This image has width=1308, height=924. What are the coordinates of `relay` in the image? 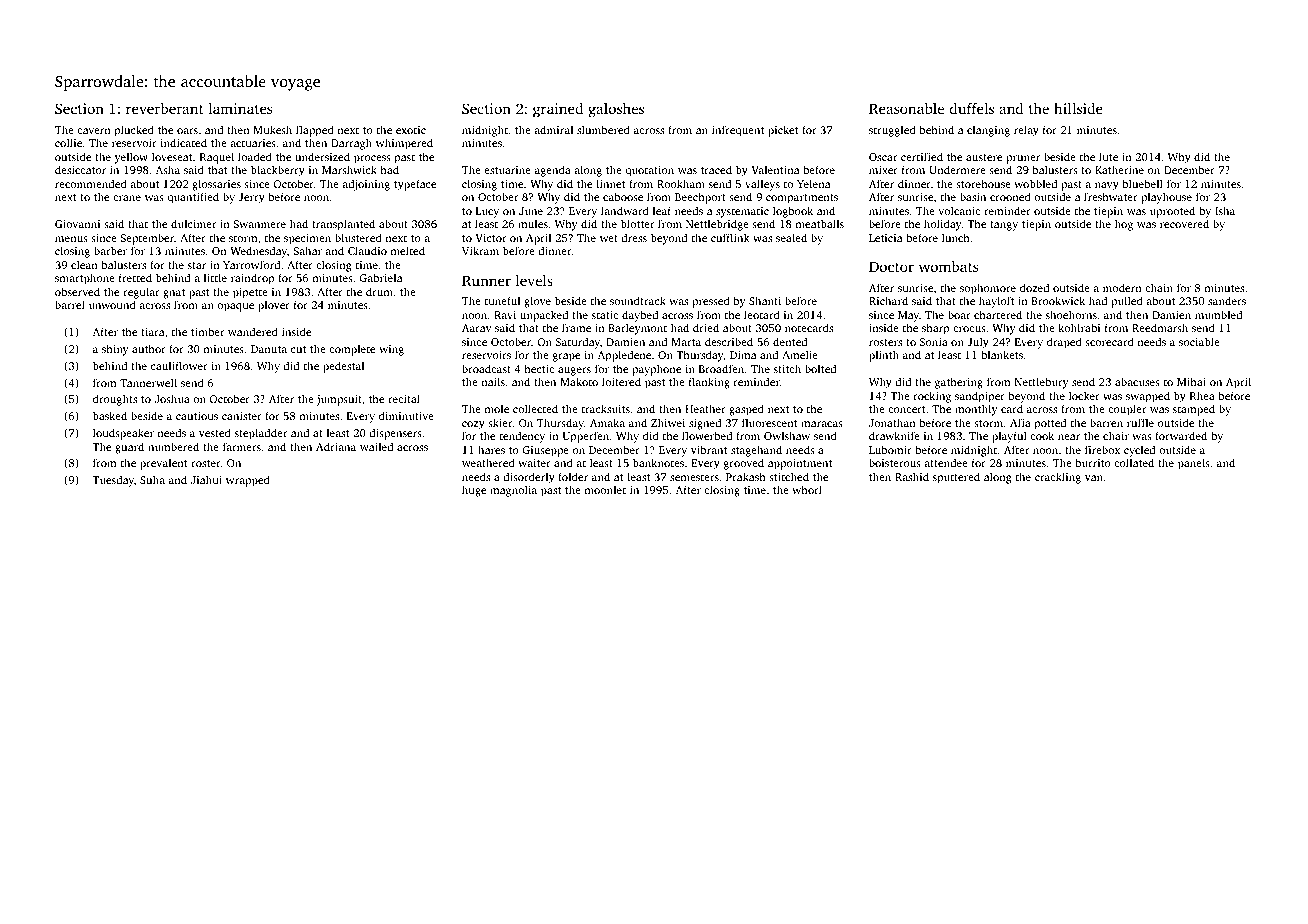 It's located at (1026, 131).
